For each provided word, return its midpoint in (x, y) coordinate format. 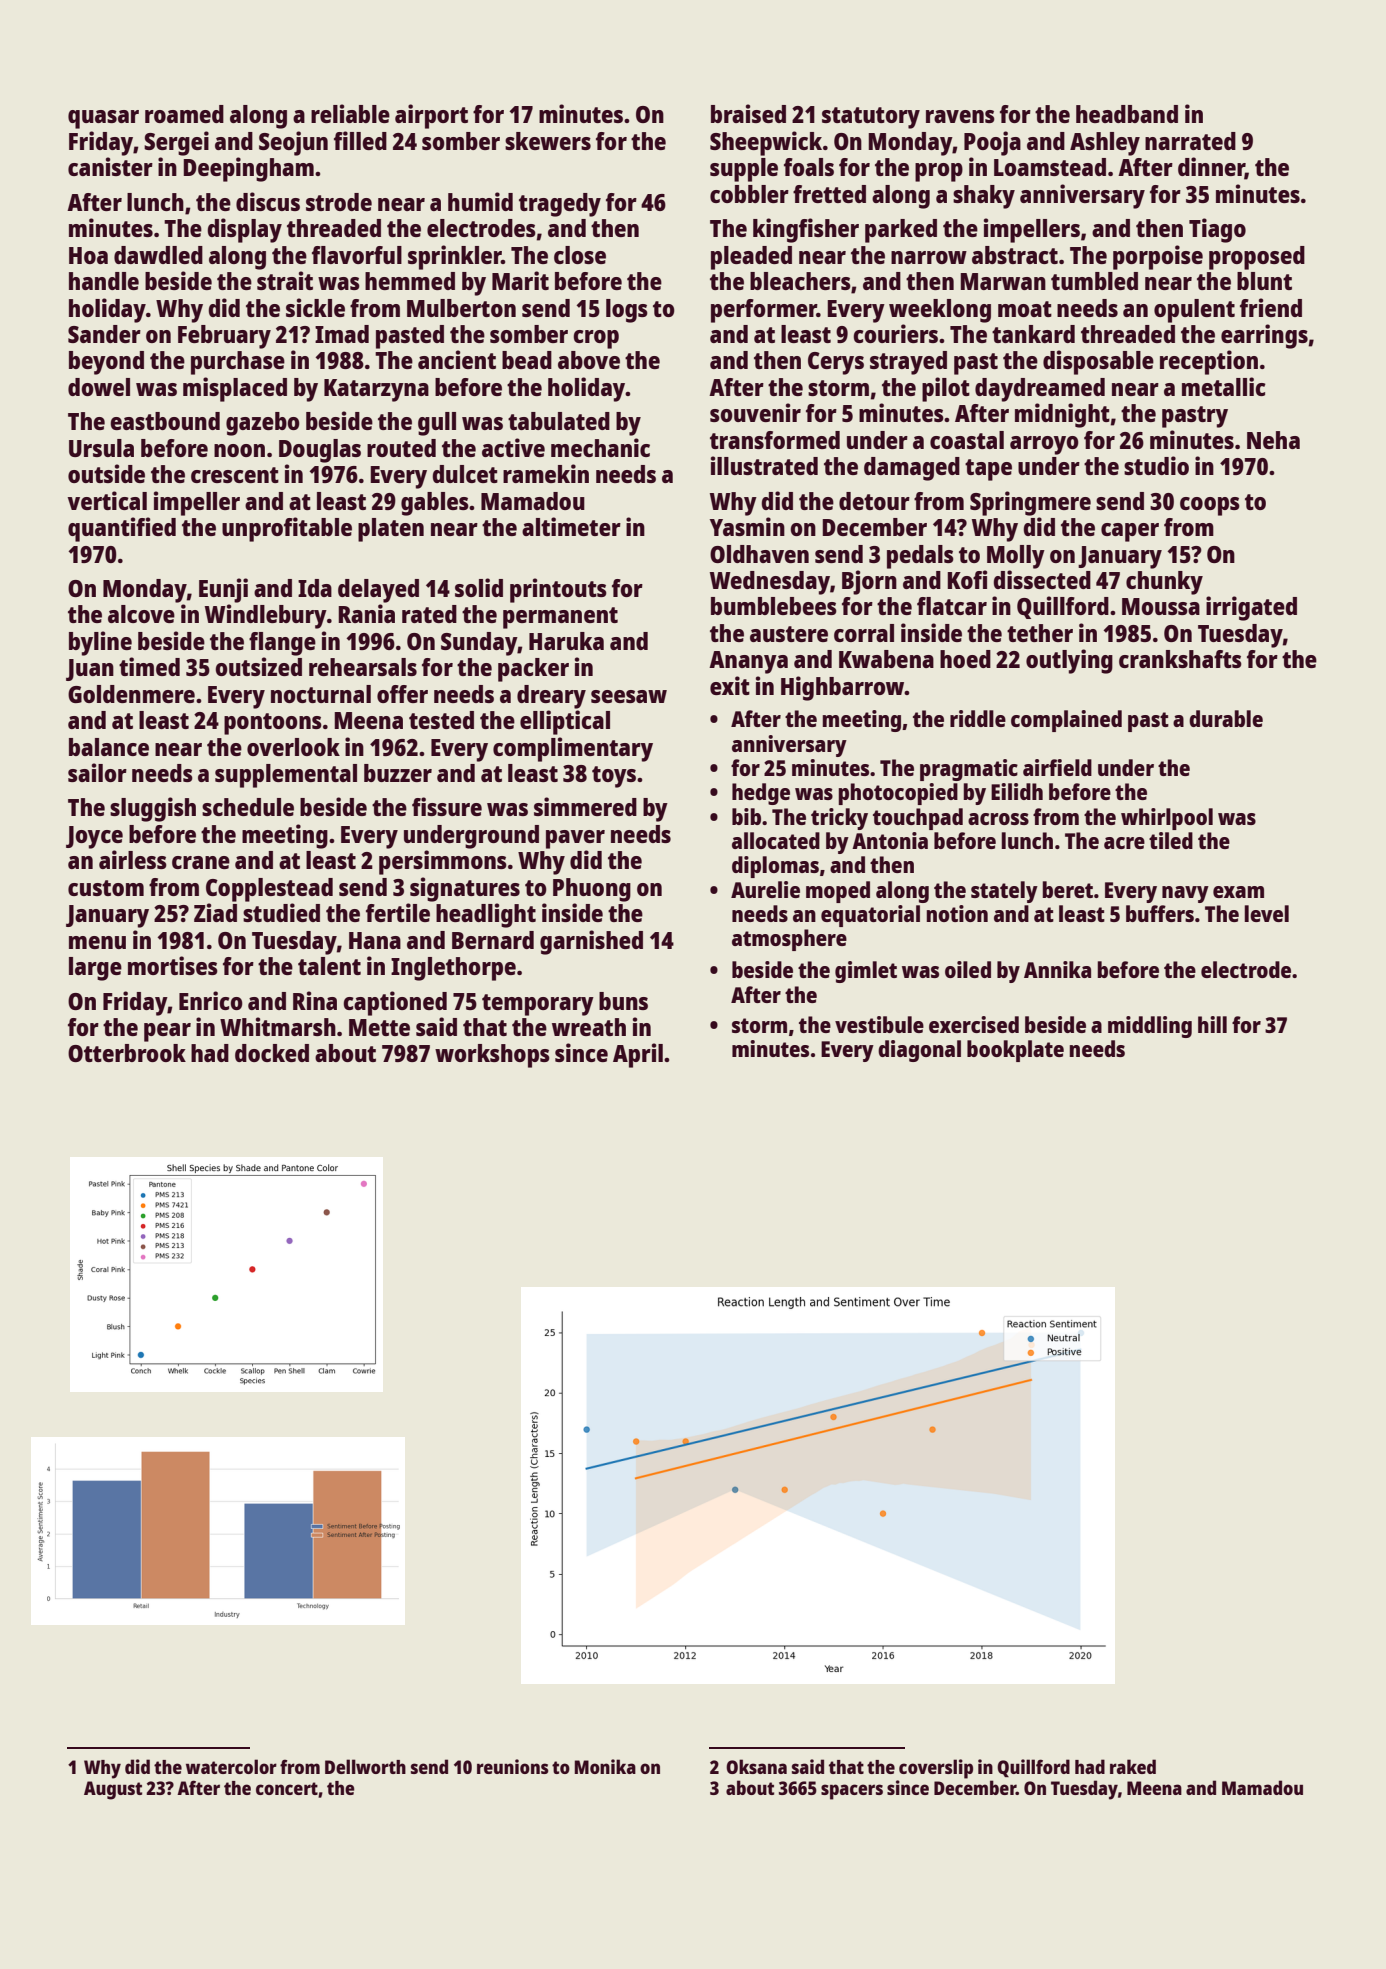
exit (730, 685)
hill (1212, 1024)
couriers (895, 333)
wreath (589, 1027)
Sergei (176, 143)
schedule (248, 807)
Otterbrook (127, 1053)
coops (1210, 506)
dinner (1211, 168)
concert (287, 1788)
